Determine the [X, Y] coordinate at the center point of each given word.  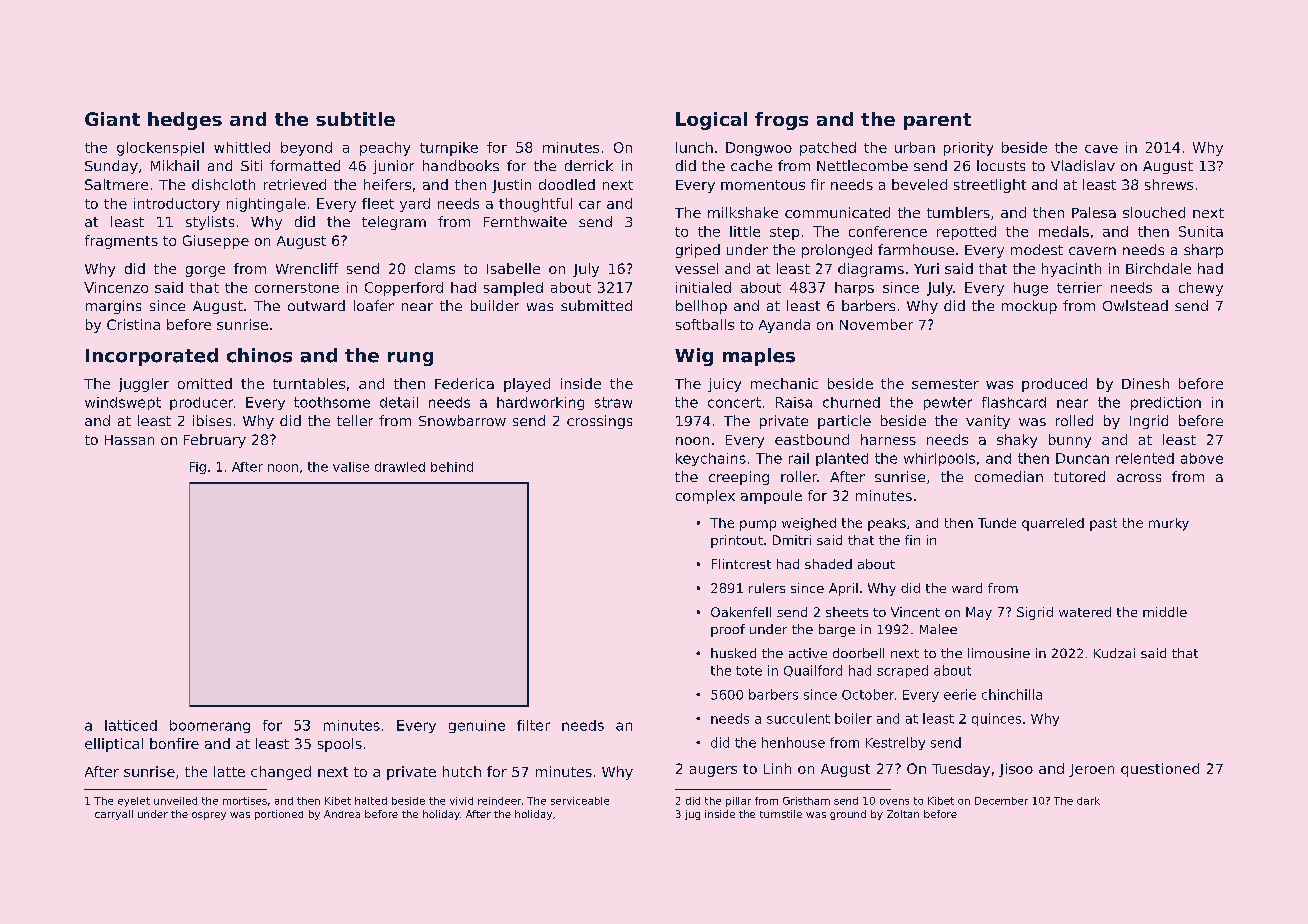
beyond [306, 149]
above [1202, 458]
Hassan [129, 440]
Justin [511, 186]
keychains [711, 459]
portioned [279, 815]
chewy [1201, 289]
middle [1165, 612]
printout [737, 541]
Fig [198, 468]
